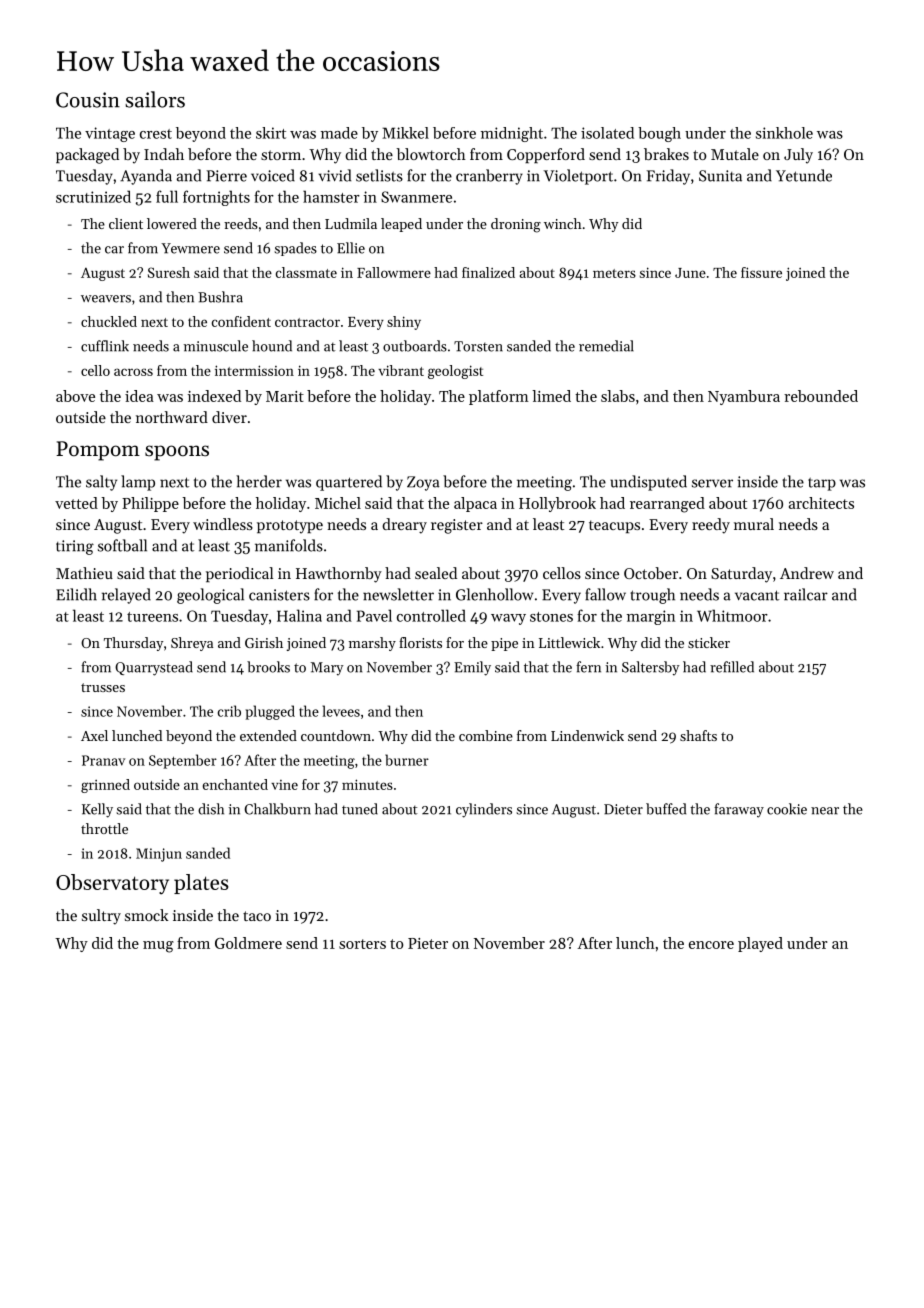 Image resolution: width=924 pixels, height=1308 pixels. Describe the element at coordinates (183, 761) in the screenshot. I see `September` at that location.
